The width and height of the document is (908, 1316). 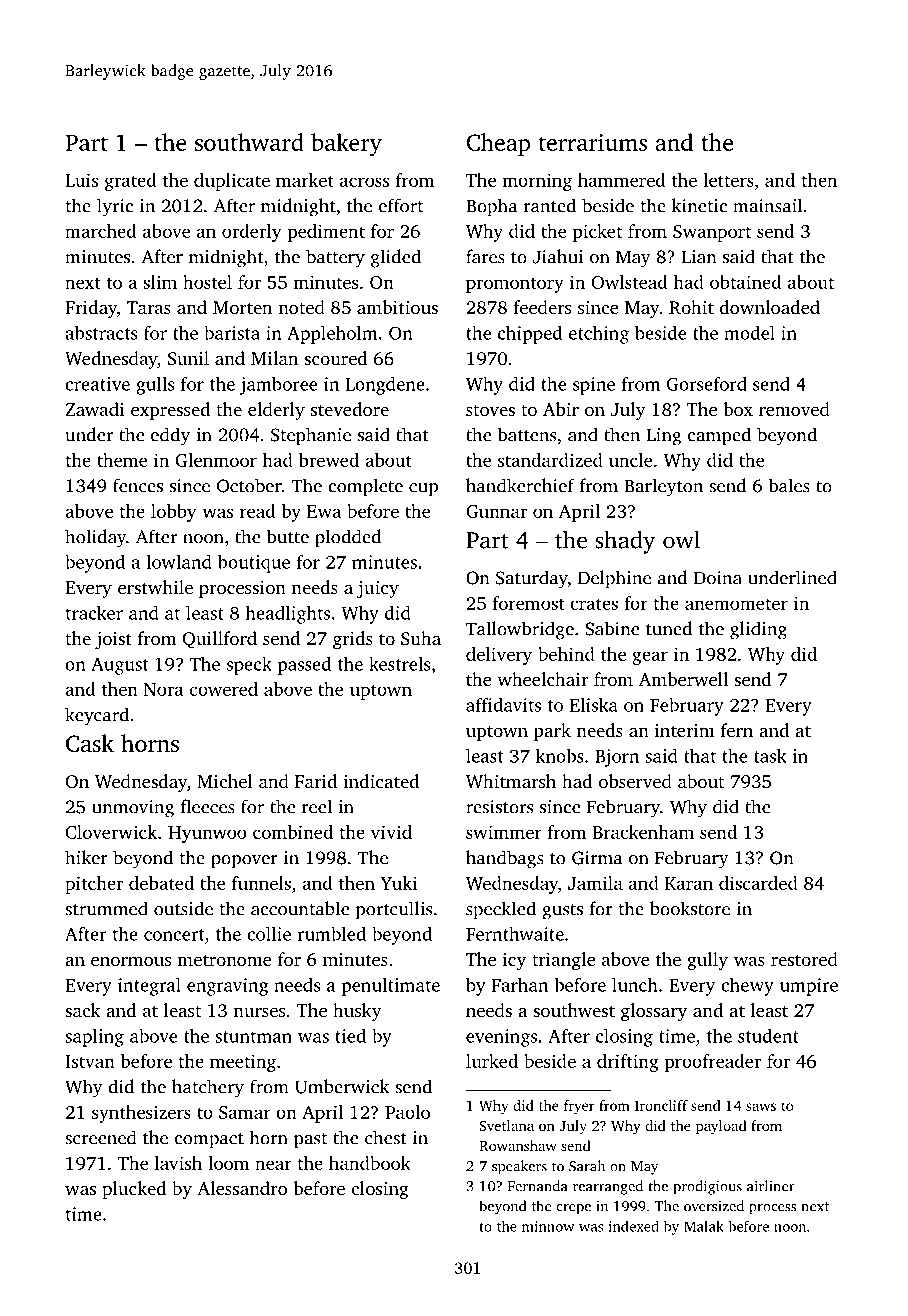 I want to click on bakery, so click(x=346, y=144).
